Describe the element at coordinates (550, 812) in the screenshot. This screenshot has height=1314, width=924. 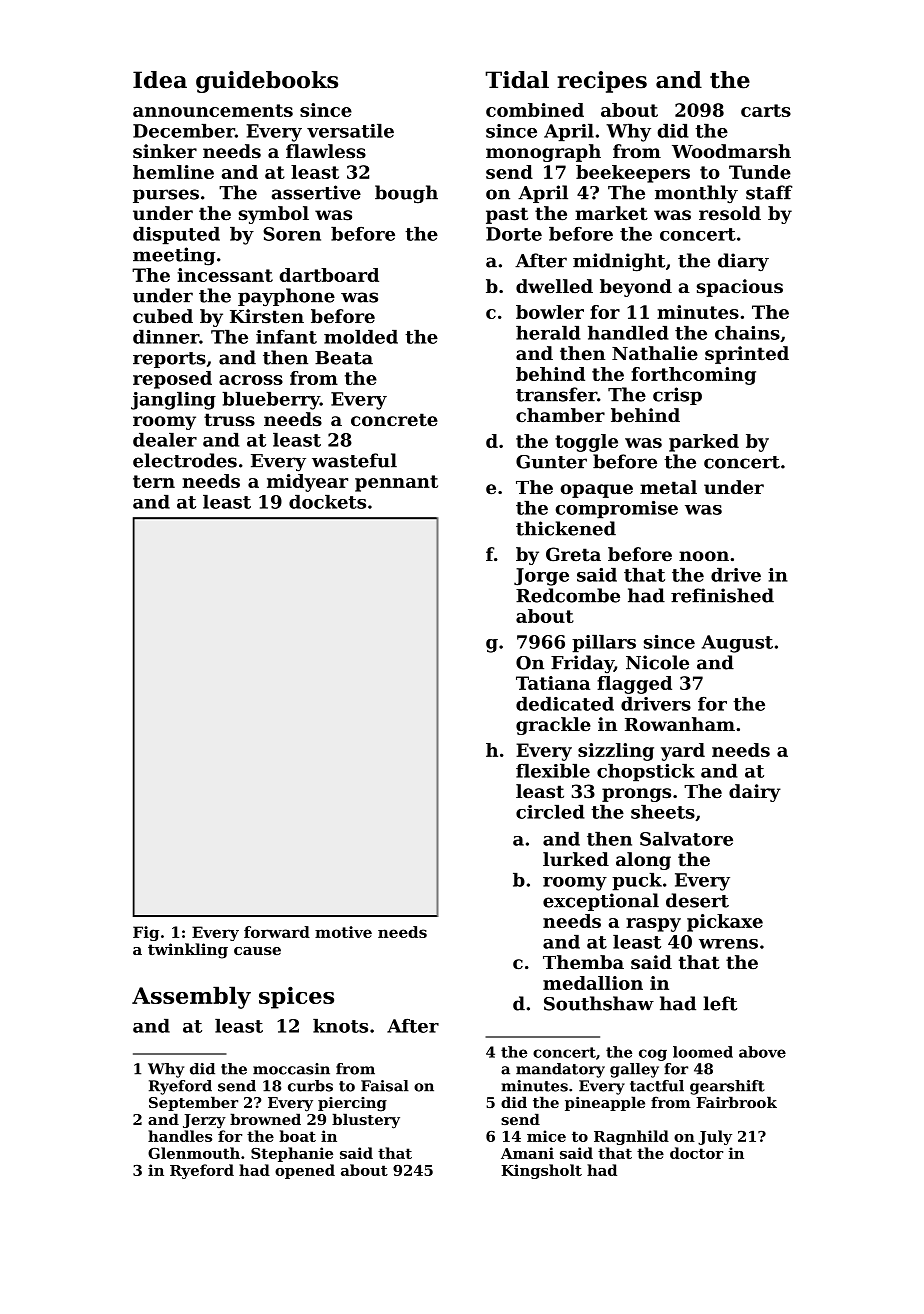
I see `circled` at that location.
